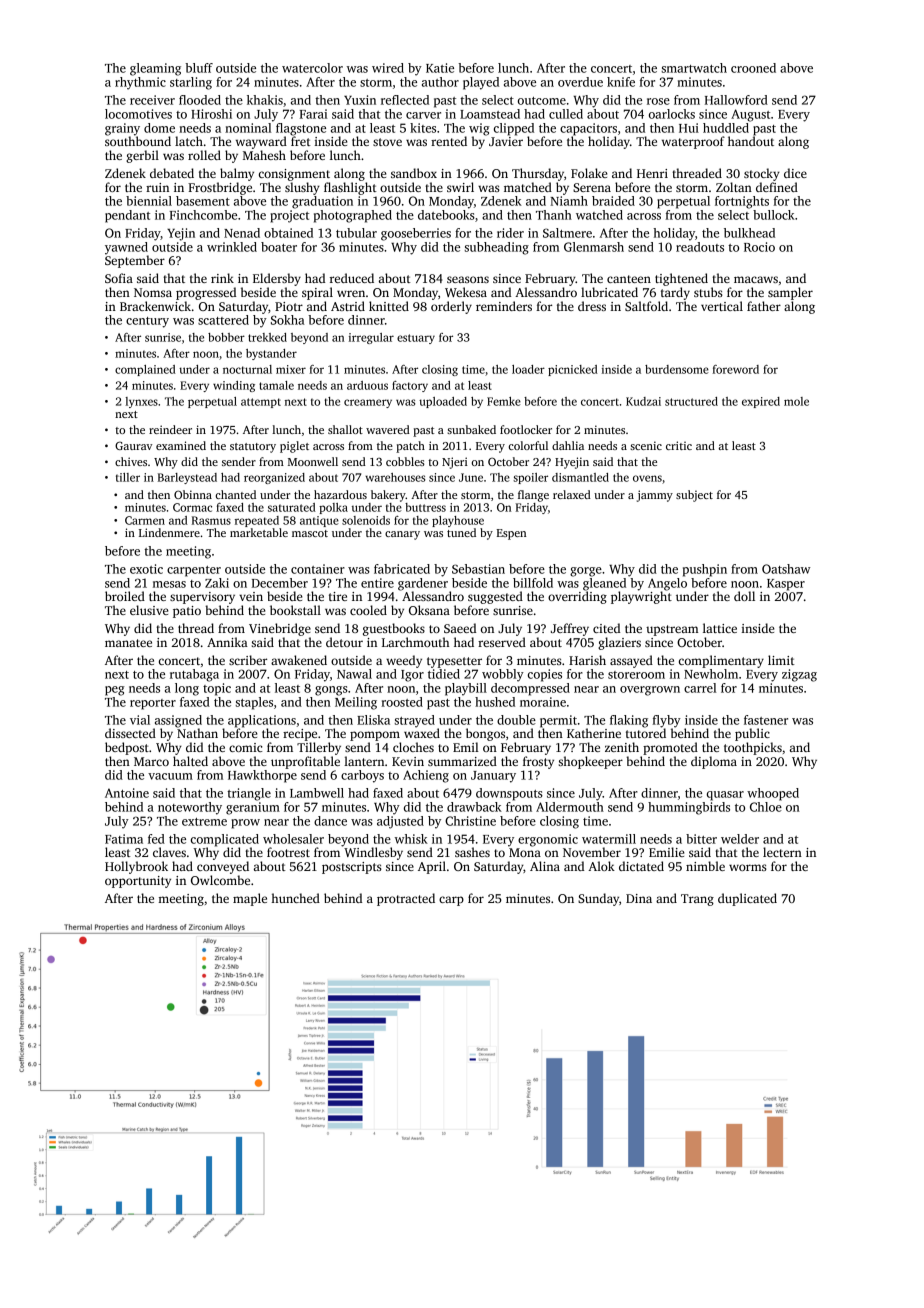  What do you see at coordinates (416, 339) in the page?
I see `estuary` at bounding box center [416, 339].
